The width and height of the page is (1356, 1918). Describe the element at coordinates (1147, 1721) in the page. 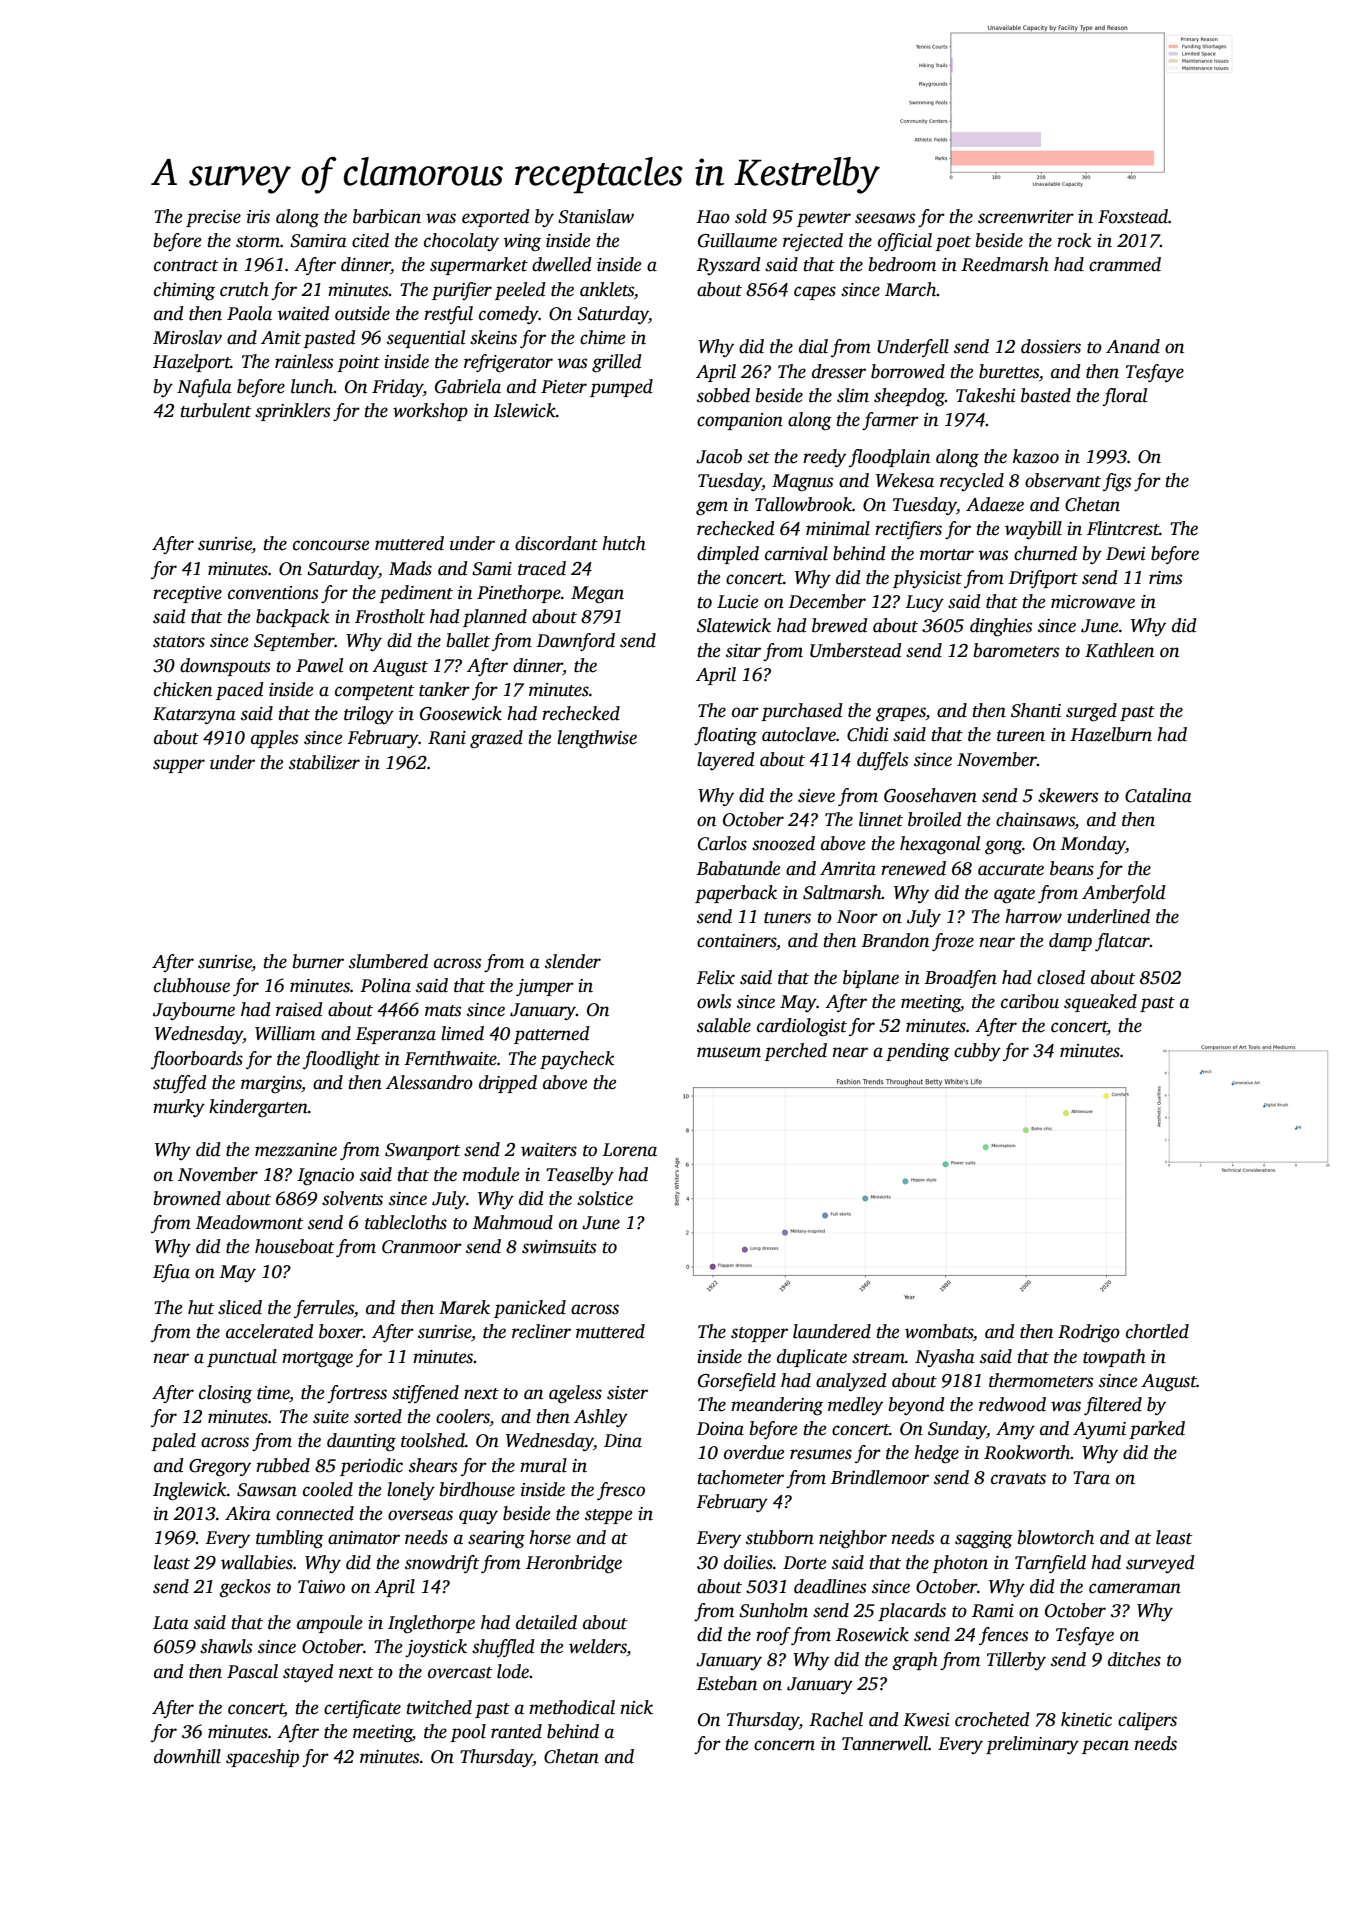

I see `calipers` at that location.
